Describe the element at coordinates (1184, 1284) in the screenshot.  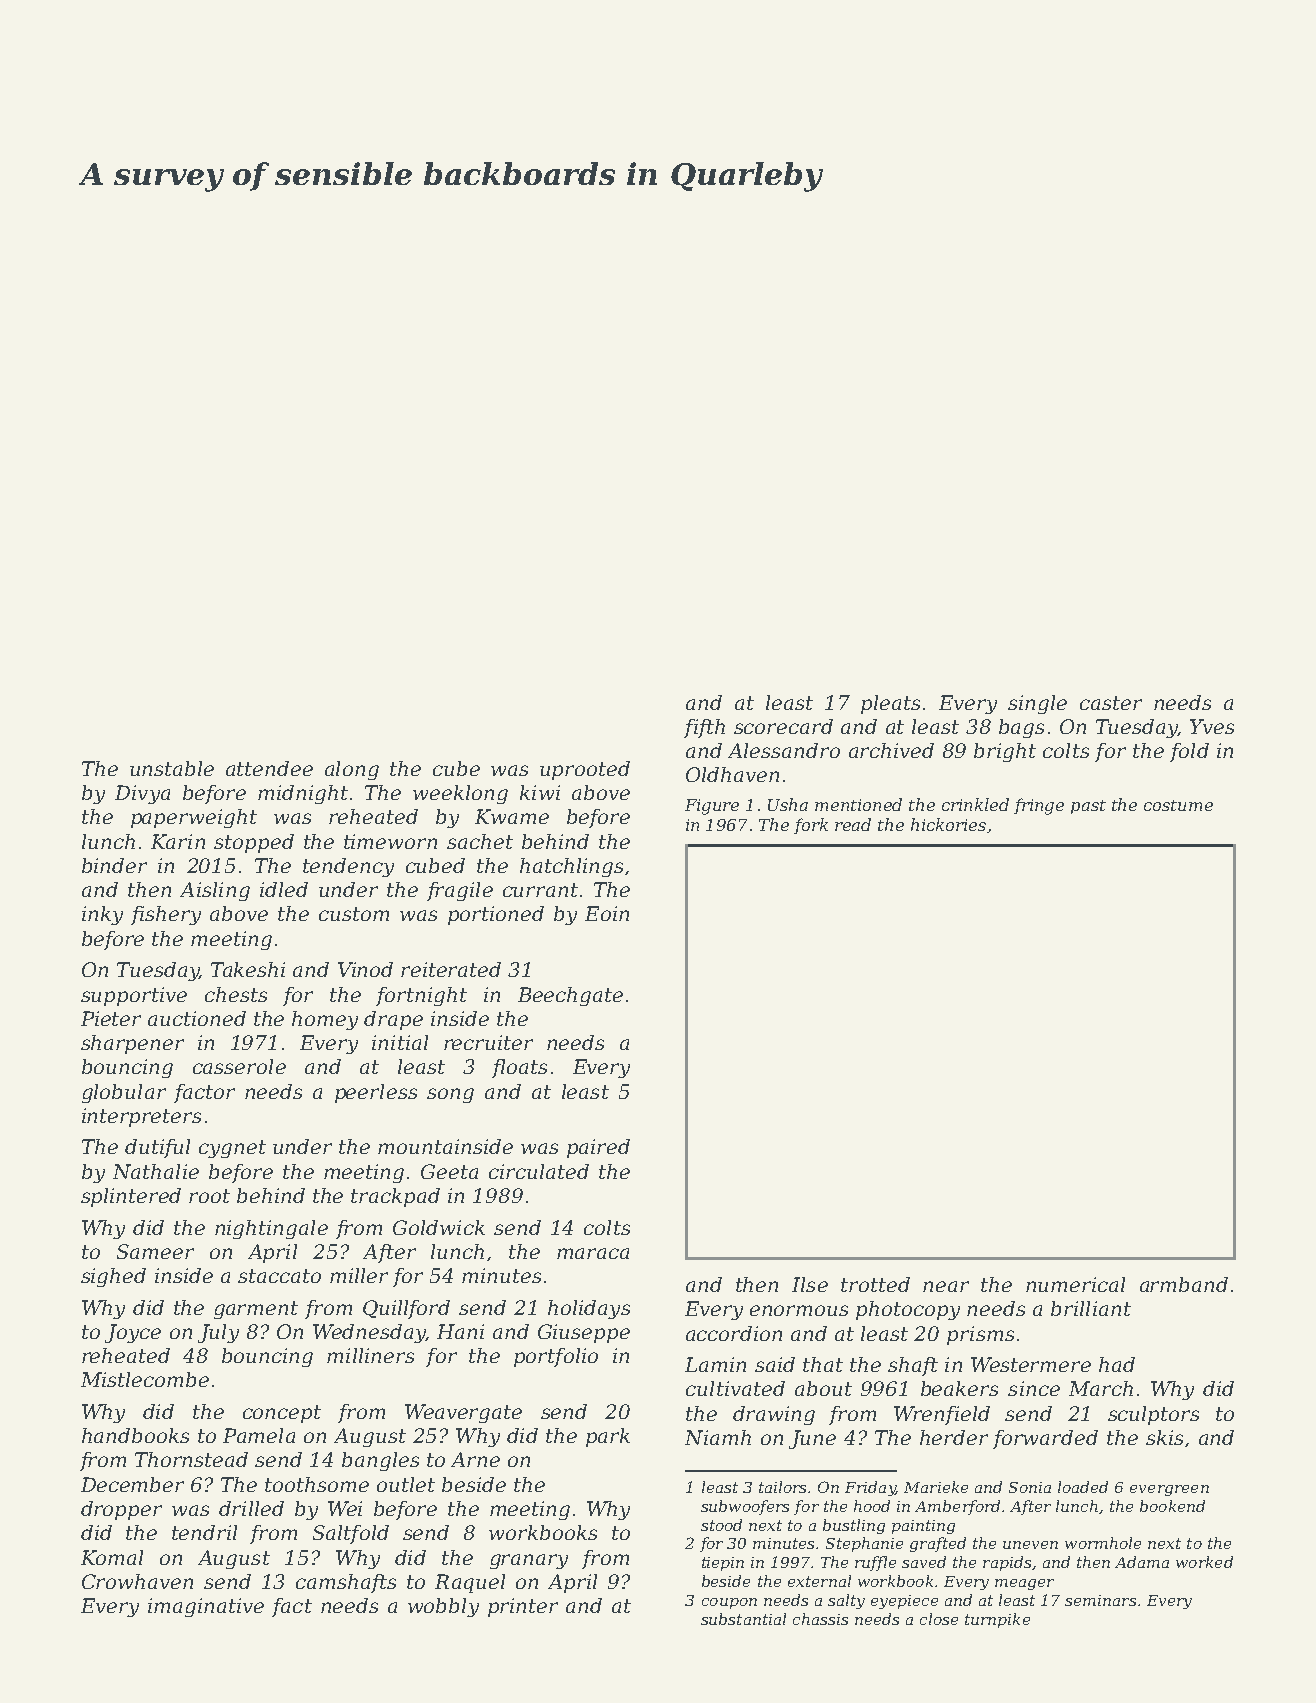
I see `armband` at that location.
